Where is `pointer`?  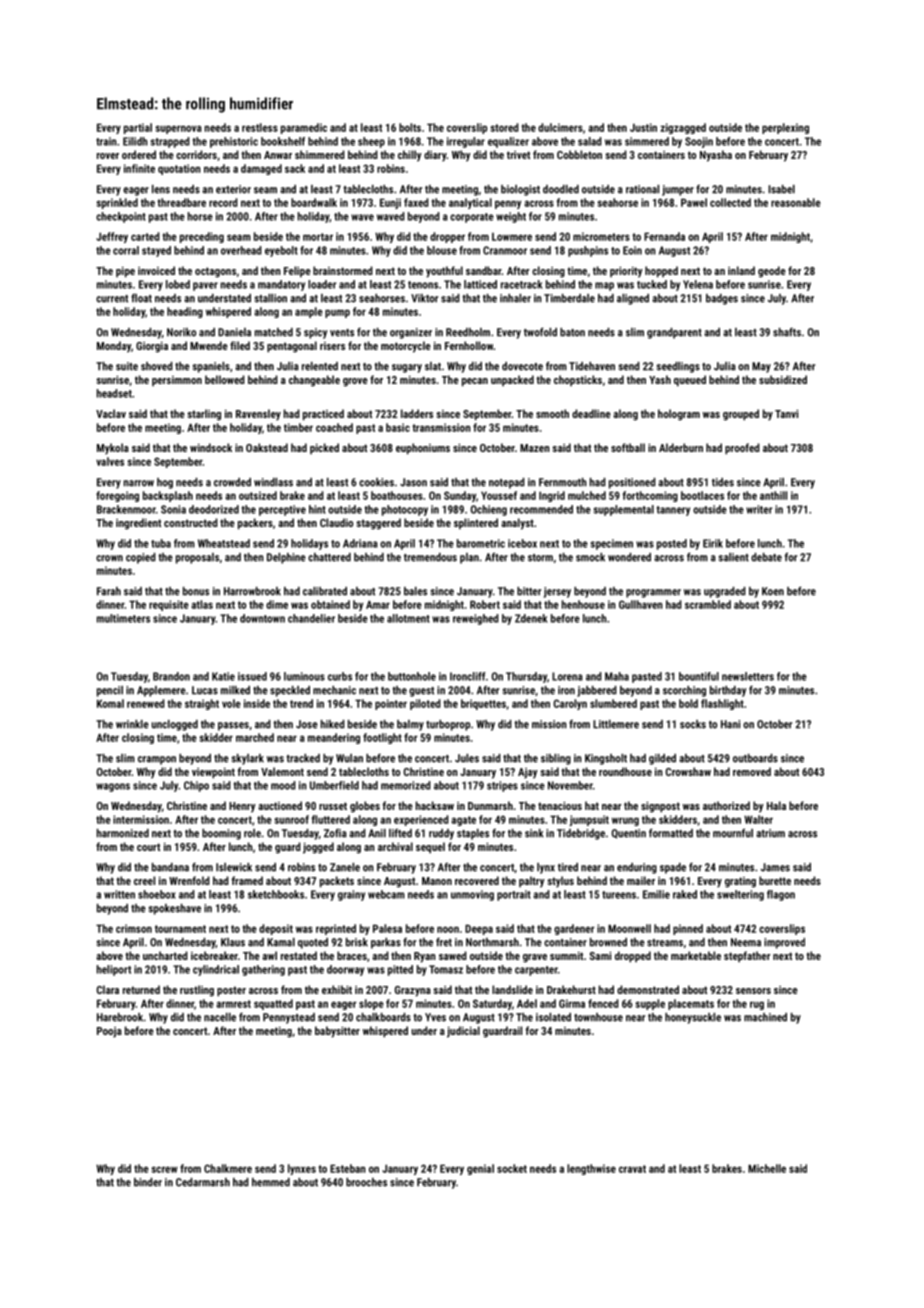
pointer is located at coordinates (391, 704).
